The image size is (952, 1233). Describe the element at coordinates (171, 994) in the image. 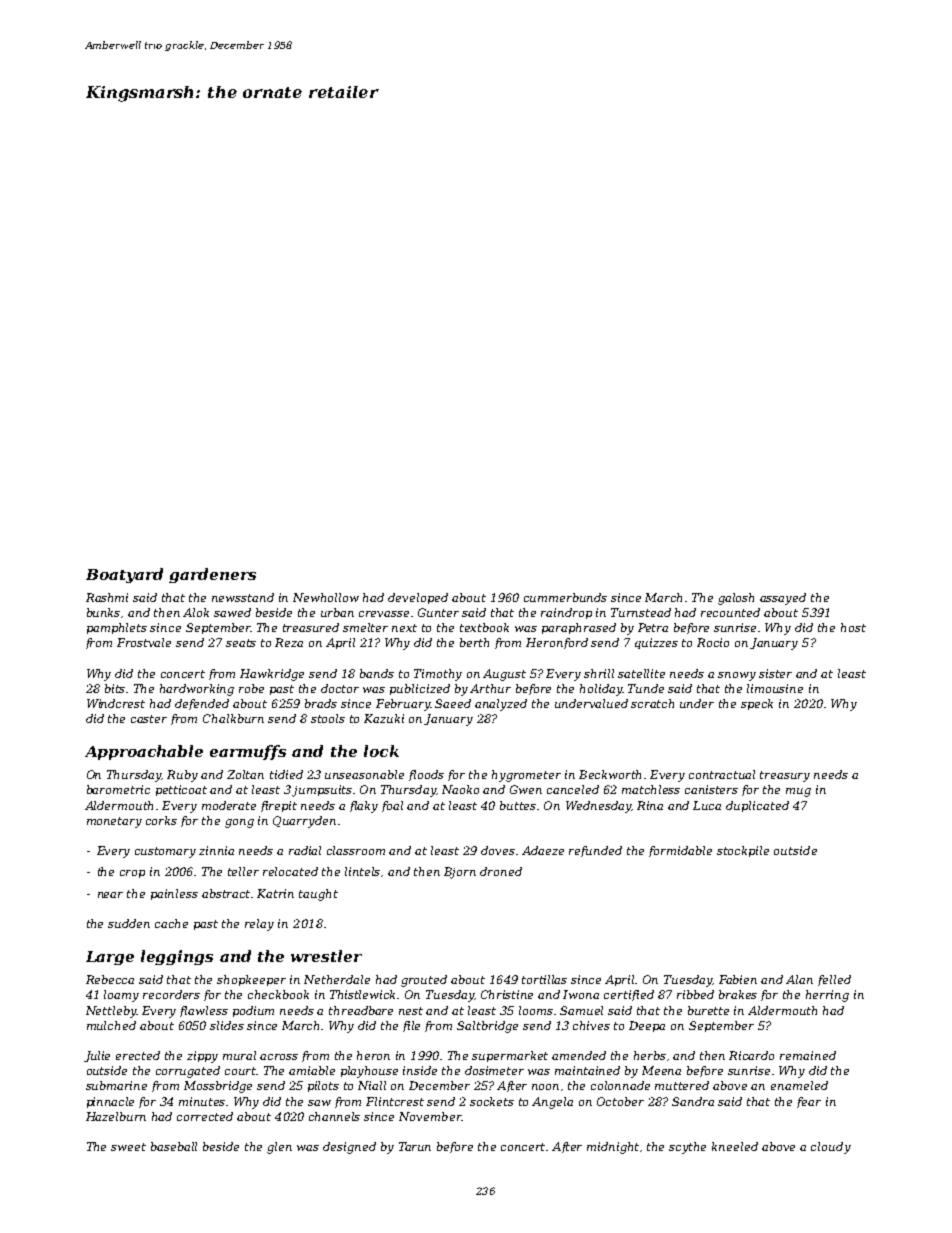

I see `recorders` at that location.
